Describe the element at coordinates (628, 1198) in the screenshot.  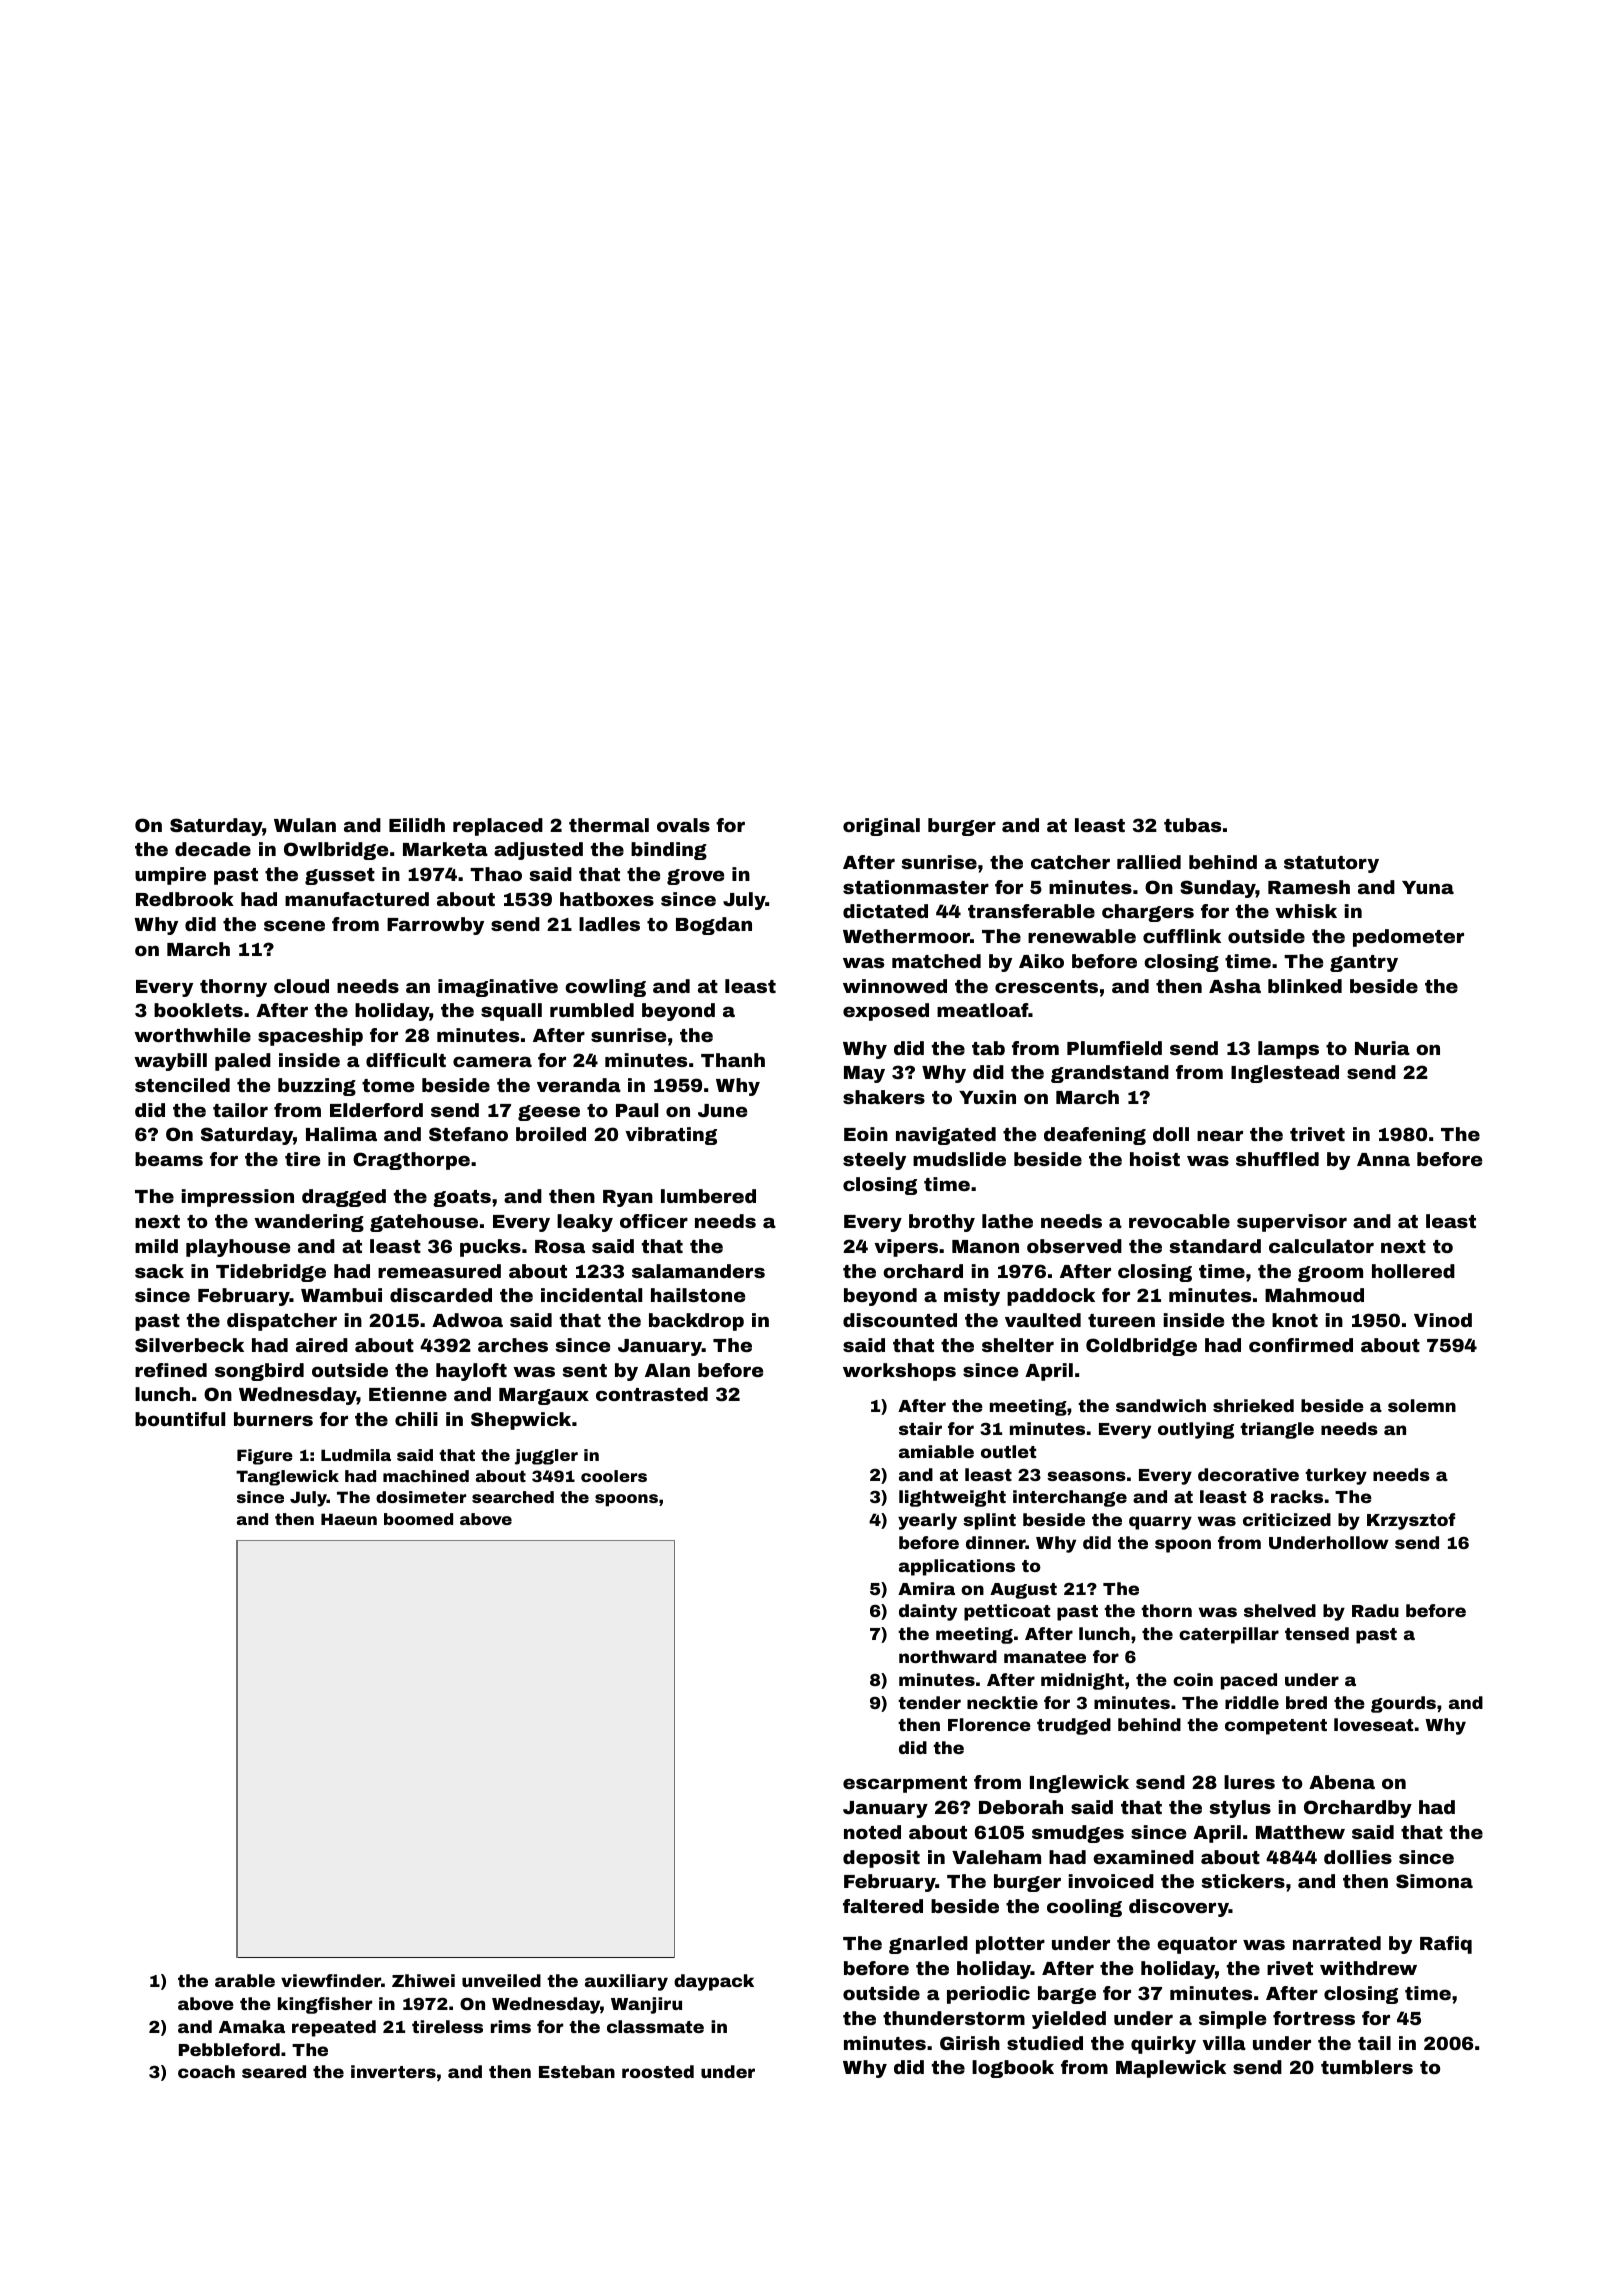
I see `Ryan` at that location.
